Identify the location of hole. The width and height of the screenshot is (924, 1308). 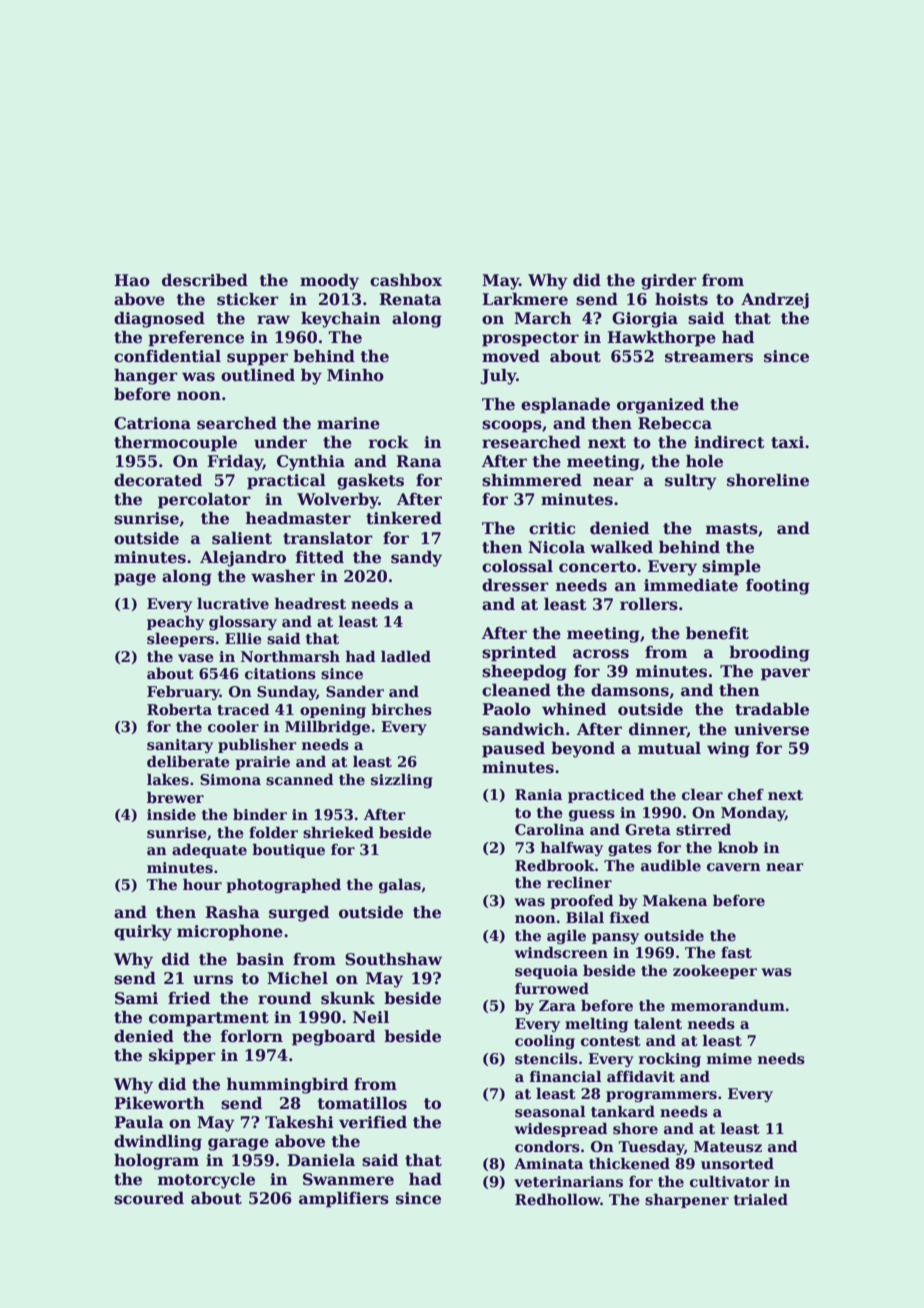
(704, 461).
